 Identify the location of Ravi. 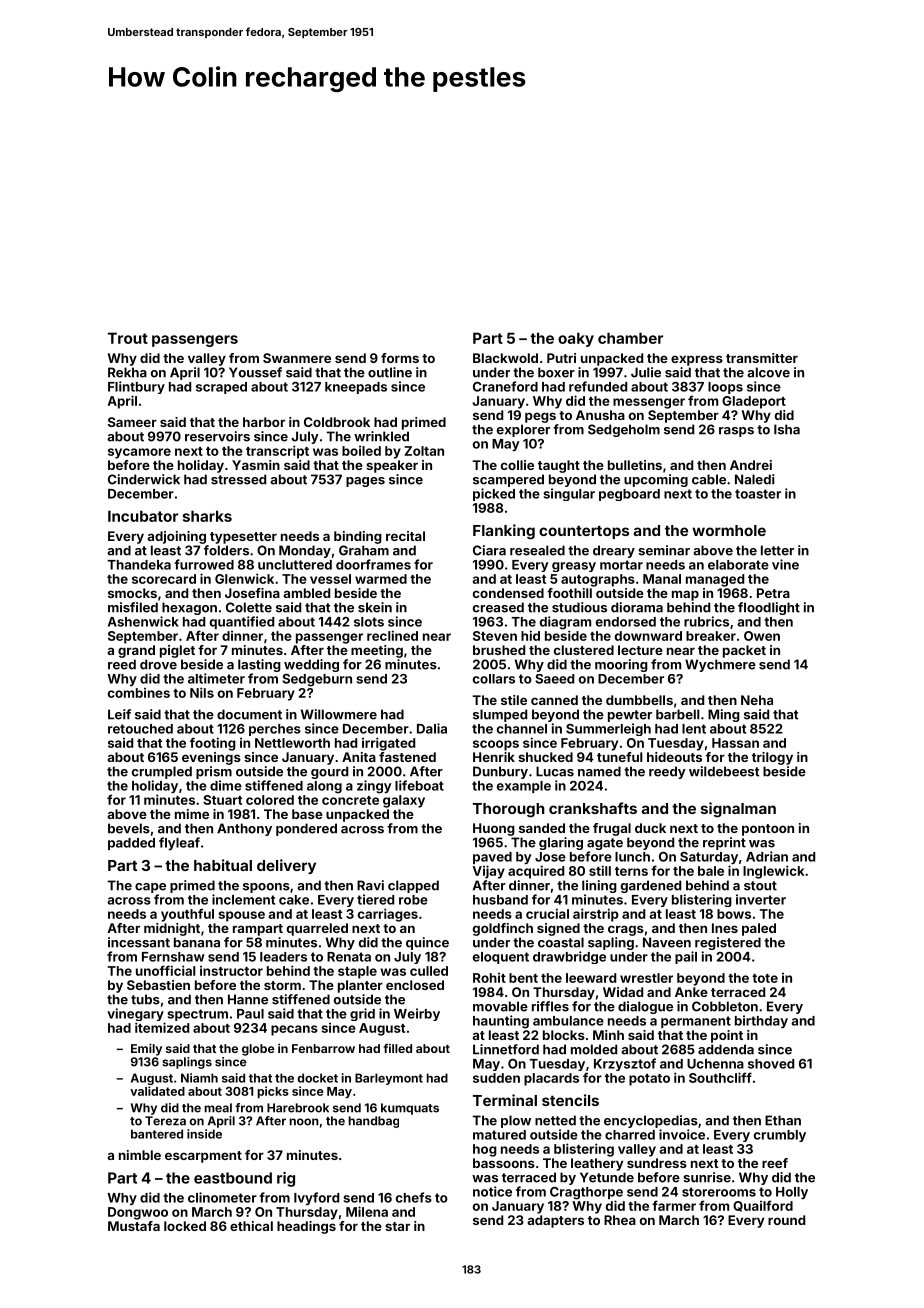
(370, 885).
